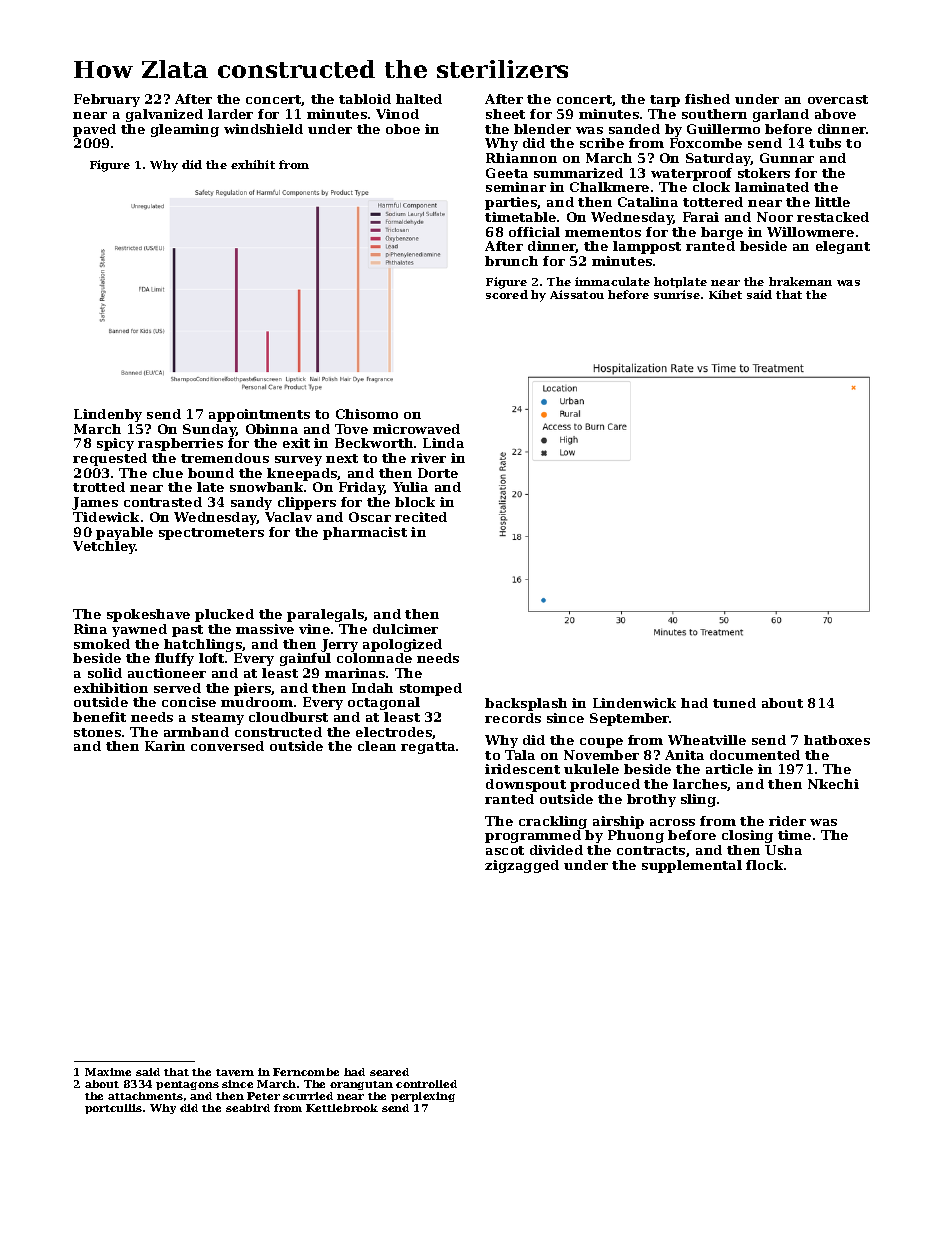 This screenshot has height=1233, width=952. Describe the element at coordinates (108, 1072) in the screenshot. I see `Maxime` at that location.
